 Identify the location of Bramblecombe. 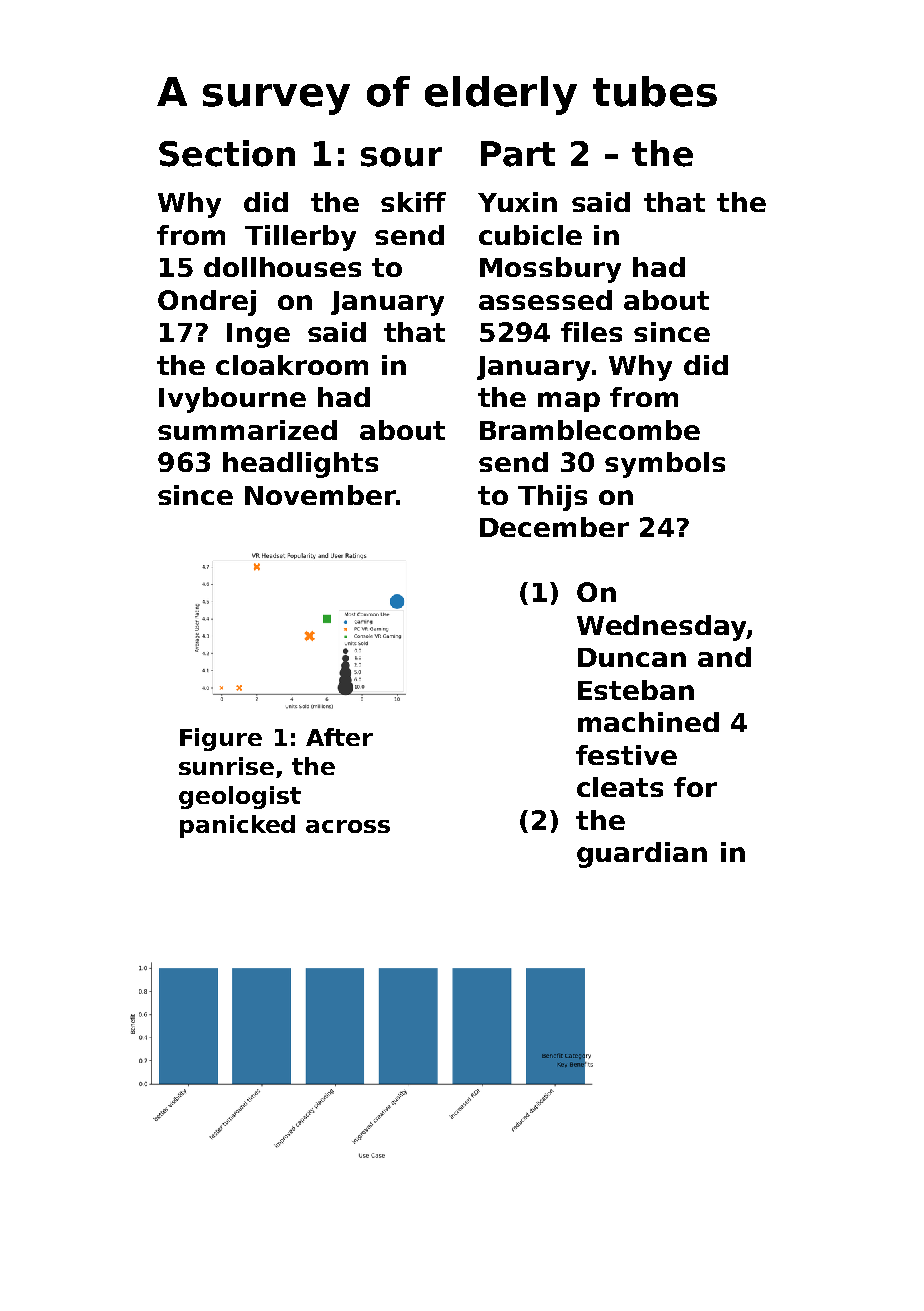
(590, 430).
